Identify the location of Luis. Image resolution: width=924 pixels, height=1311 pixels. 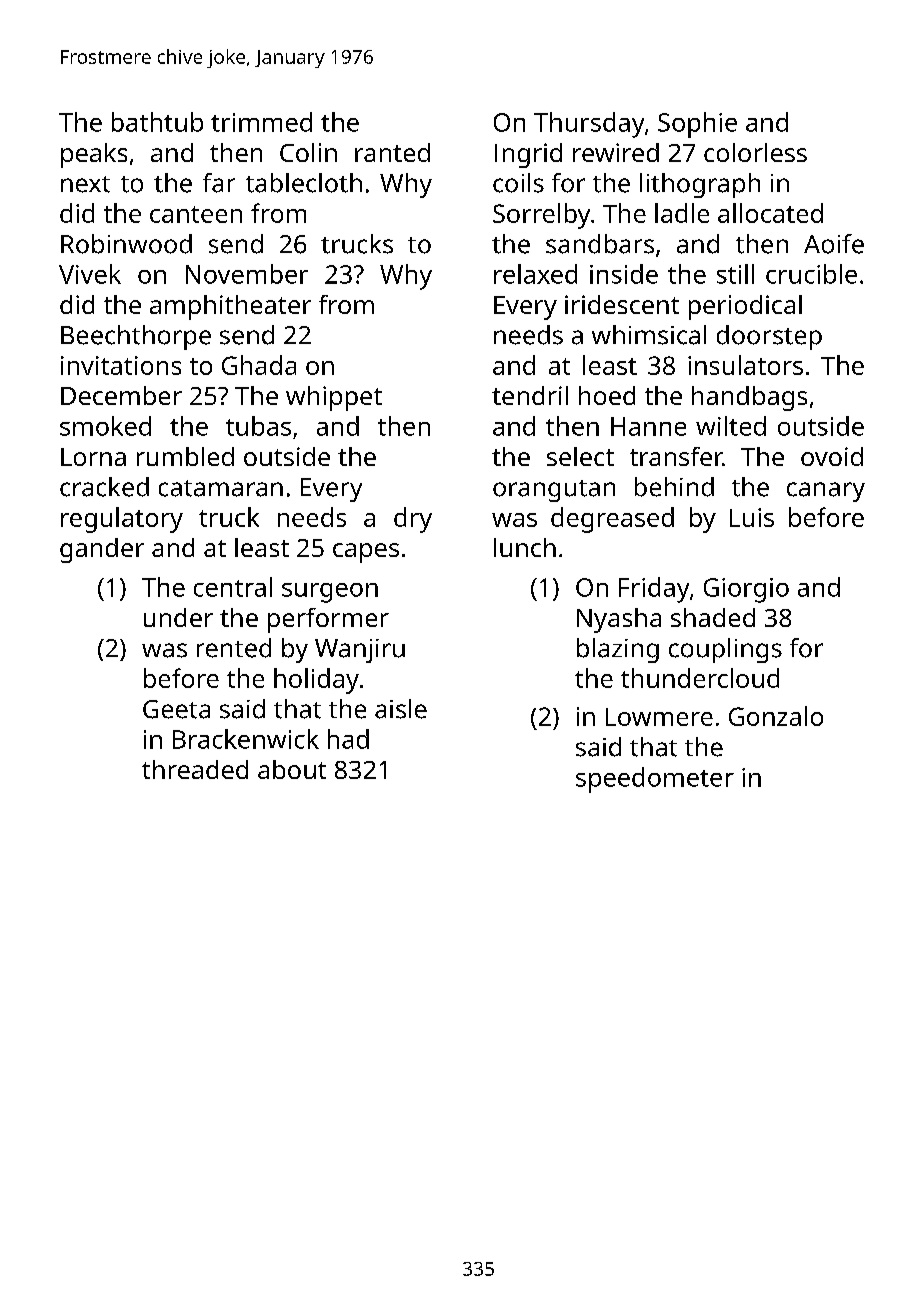
(752, 517).
